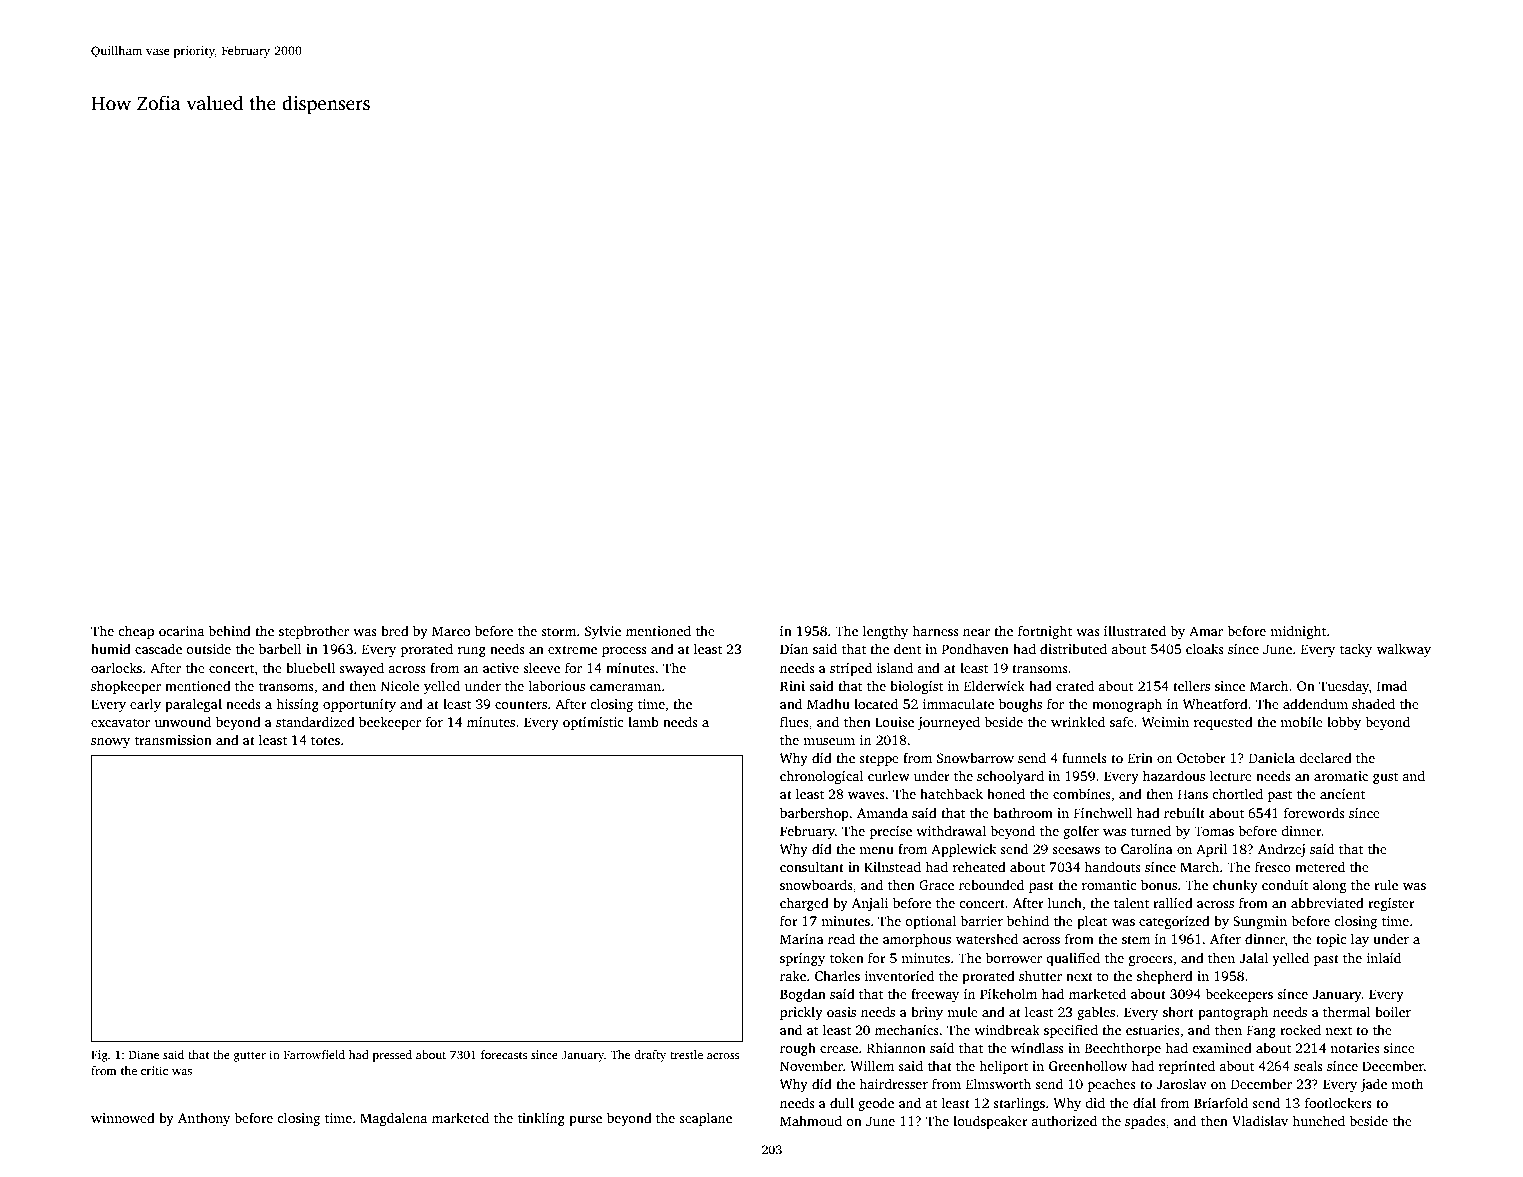 Image resolution: width=1523 pixels, height=1177 pixels. Describe the element at coordinates (936, 885) in the page. I see `Grace` at that location.
